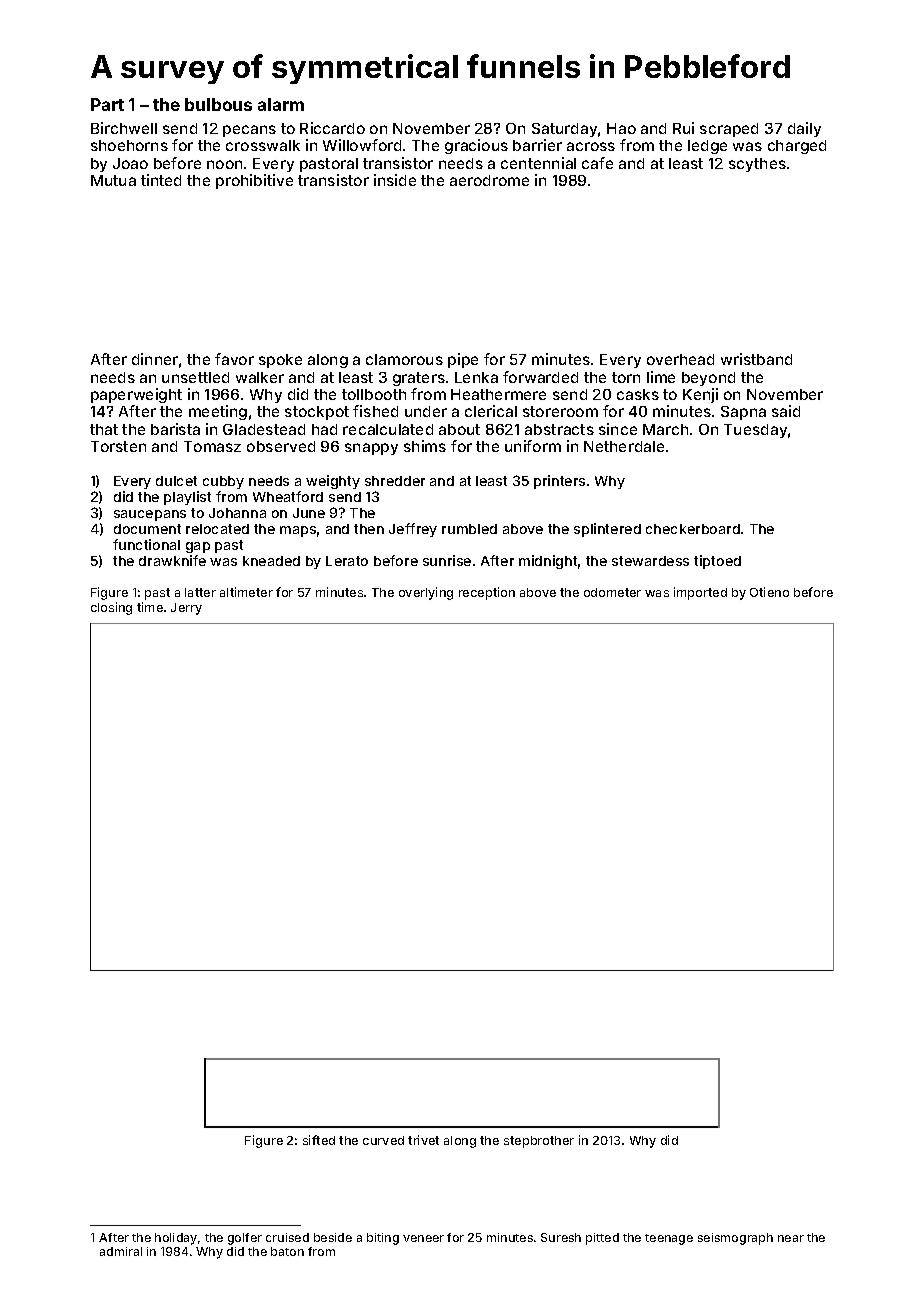  What do you see at coordinates (612, 592) in the page?
I see `odometer` at bounding box center [612, 592].
